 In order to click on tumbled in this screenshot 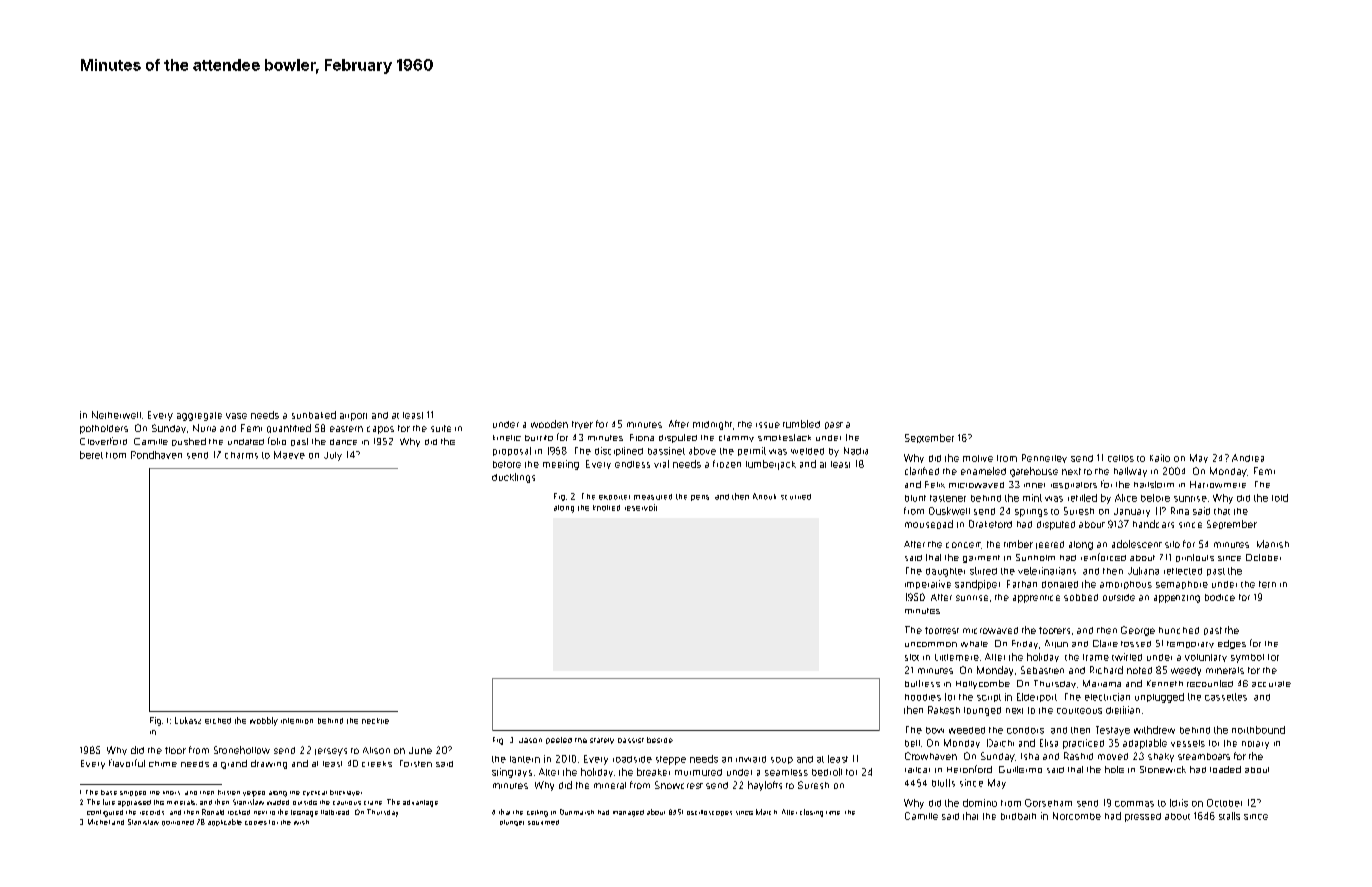, I will do `click(801, 424)`.
